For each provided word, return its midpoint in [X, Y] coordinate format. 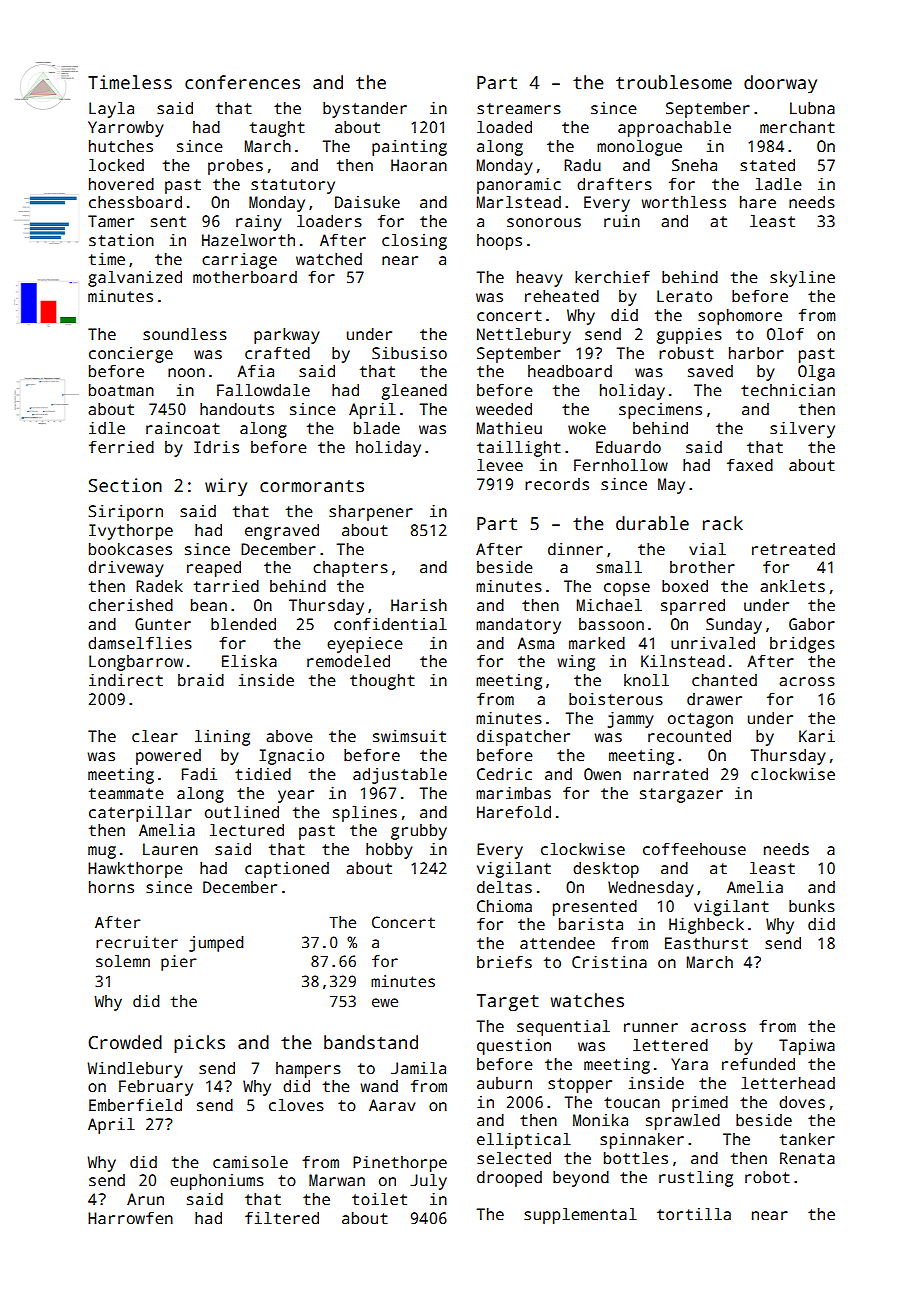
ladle [778, 184]
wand [379, 1086]
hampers [308, 1070]
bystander [365, 110]
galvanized [135, 279]
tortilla [694, 1214]
